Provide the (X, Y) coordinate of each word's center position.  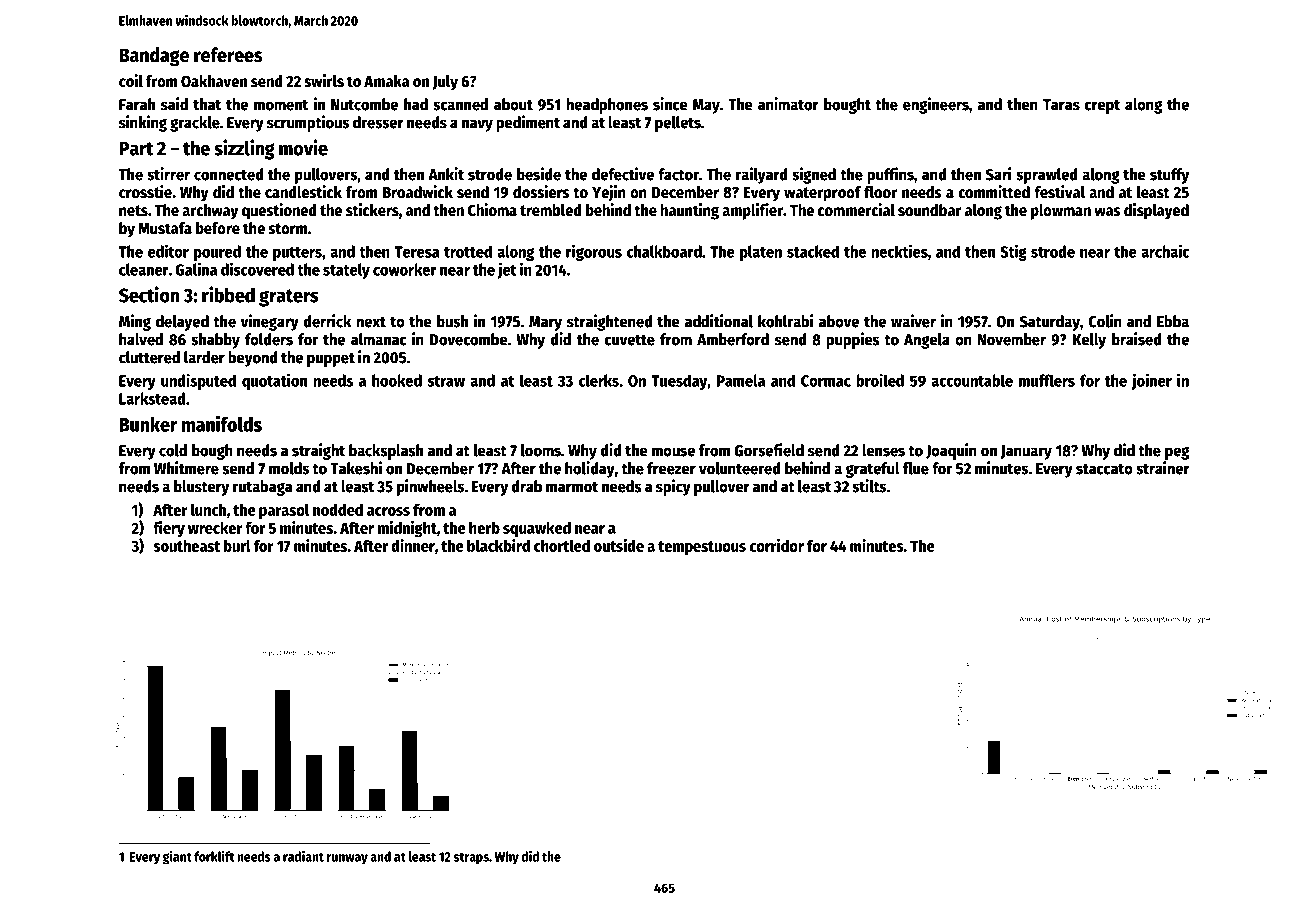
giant (177, 858)
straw (446, 381)
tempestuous (702, 548)
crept (1102, 106)
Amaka (387, 81)
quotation (274, 381)
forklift (214, 856)
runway (347, 859)
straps (471, 858)
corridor (776, 545)
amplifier (752, 211)
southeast (186, 545)
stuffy (1169, 176)
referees (228, 55)
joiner (1152, 381)
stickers (372, 210)
